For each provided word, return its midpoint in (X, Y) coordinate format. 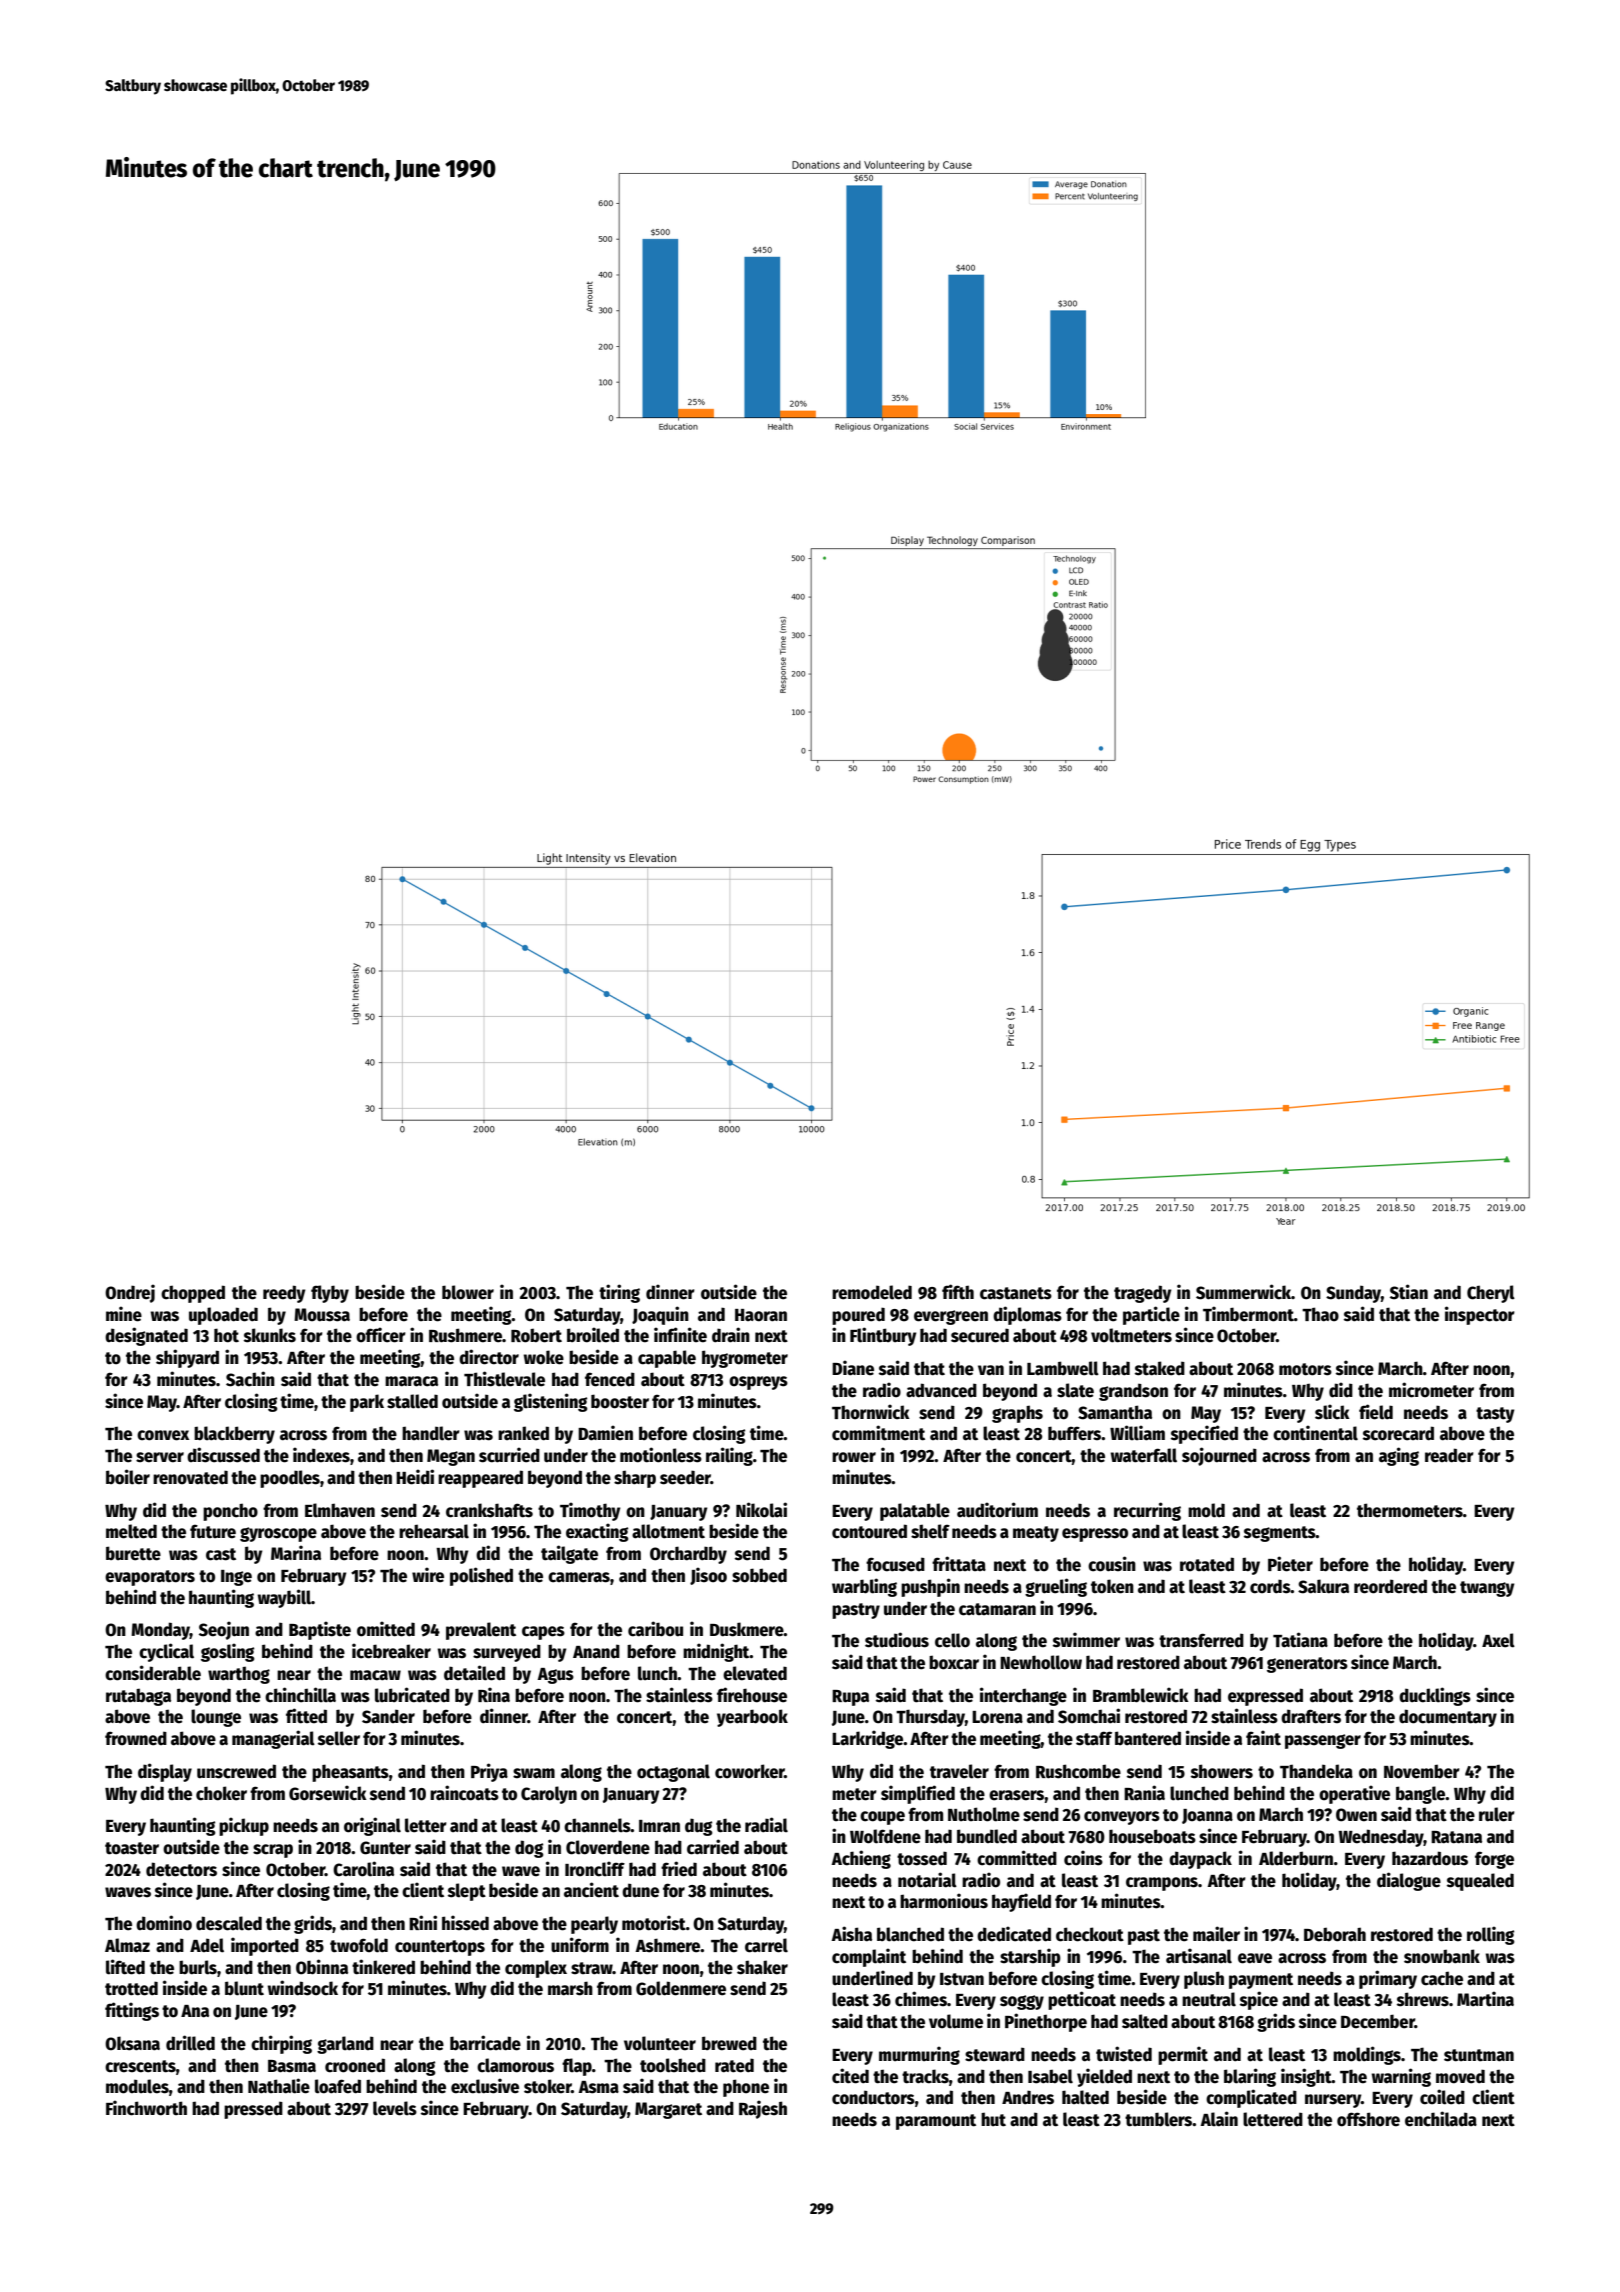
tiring (619, 1293)
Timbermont (1248, 1314)
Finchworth (146, 2108)
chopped (193, 1294)
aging (1399, 1456)
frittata (959, 1564)
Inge (236, 1578)
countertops (440, 1948)
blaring (1250, 2077)
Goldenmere (681, 1988)
